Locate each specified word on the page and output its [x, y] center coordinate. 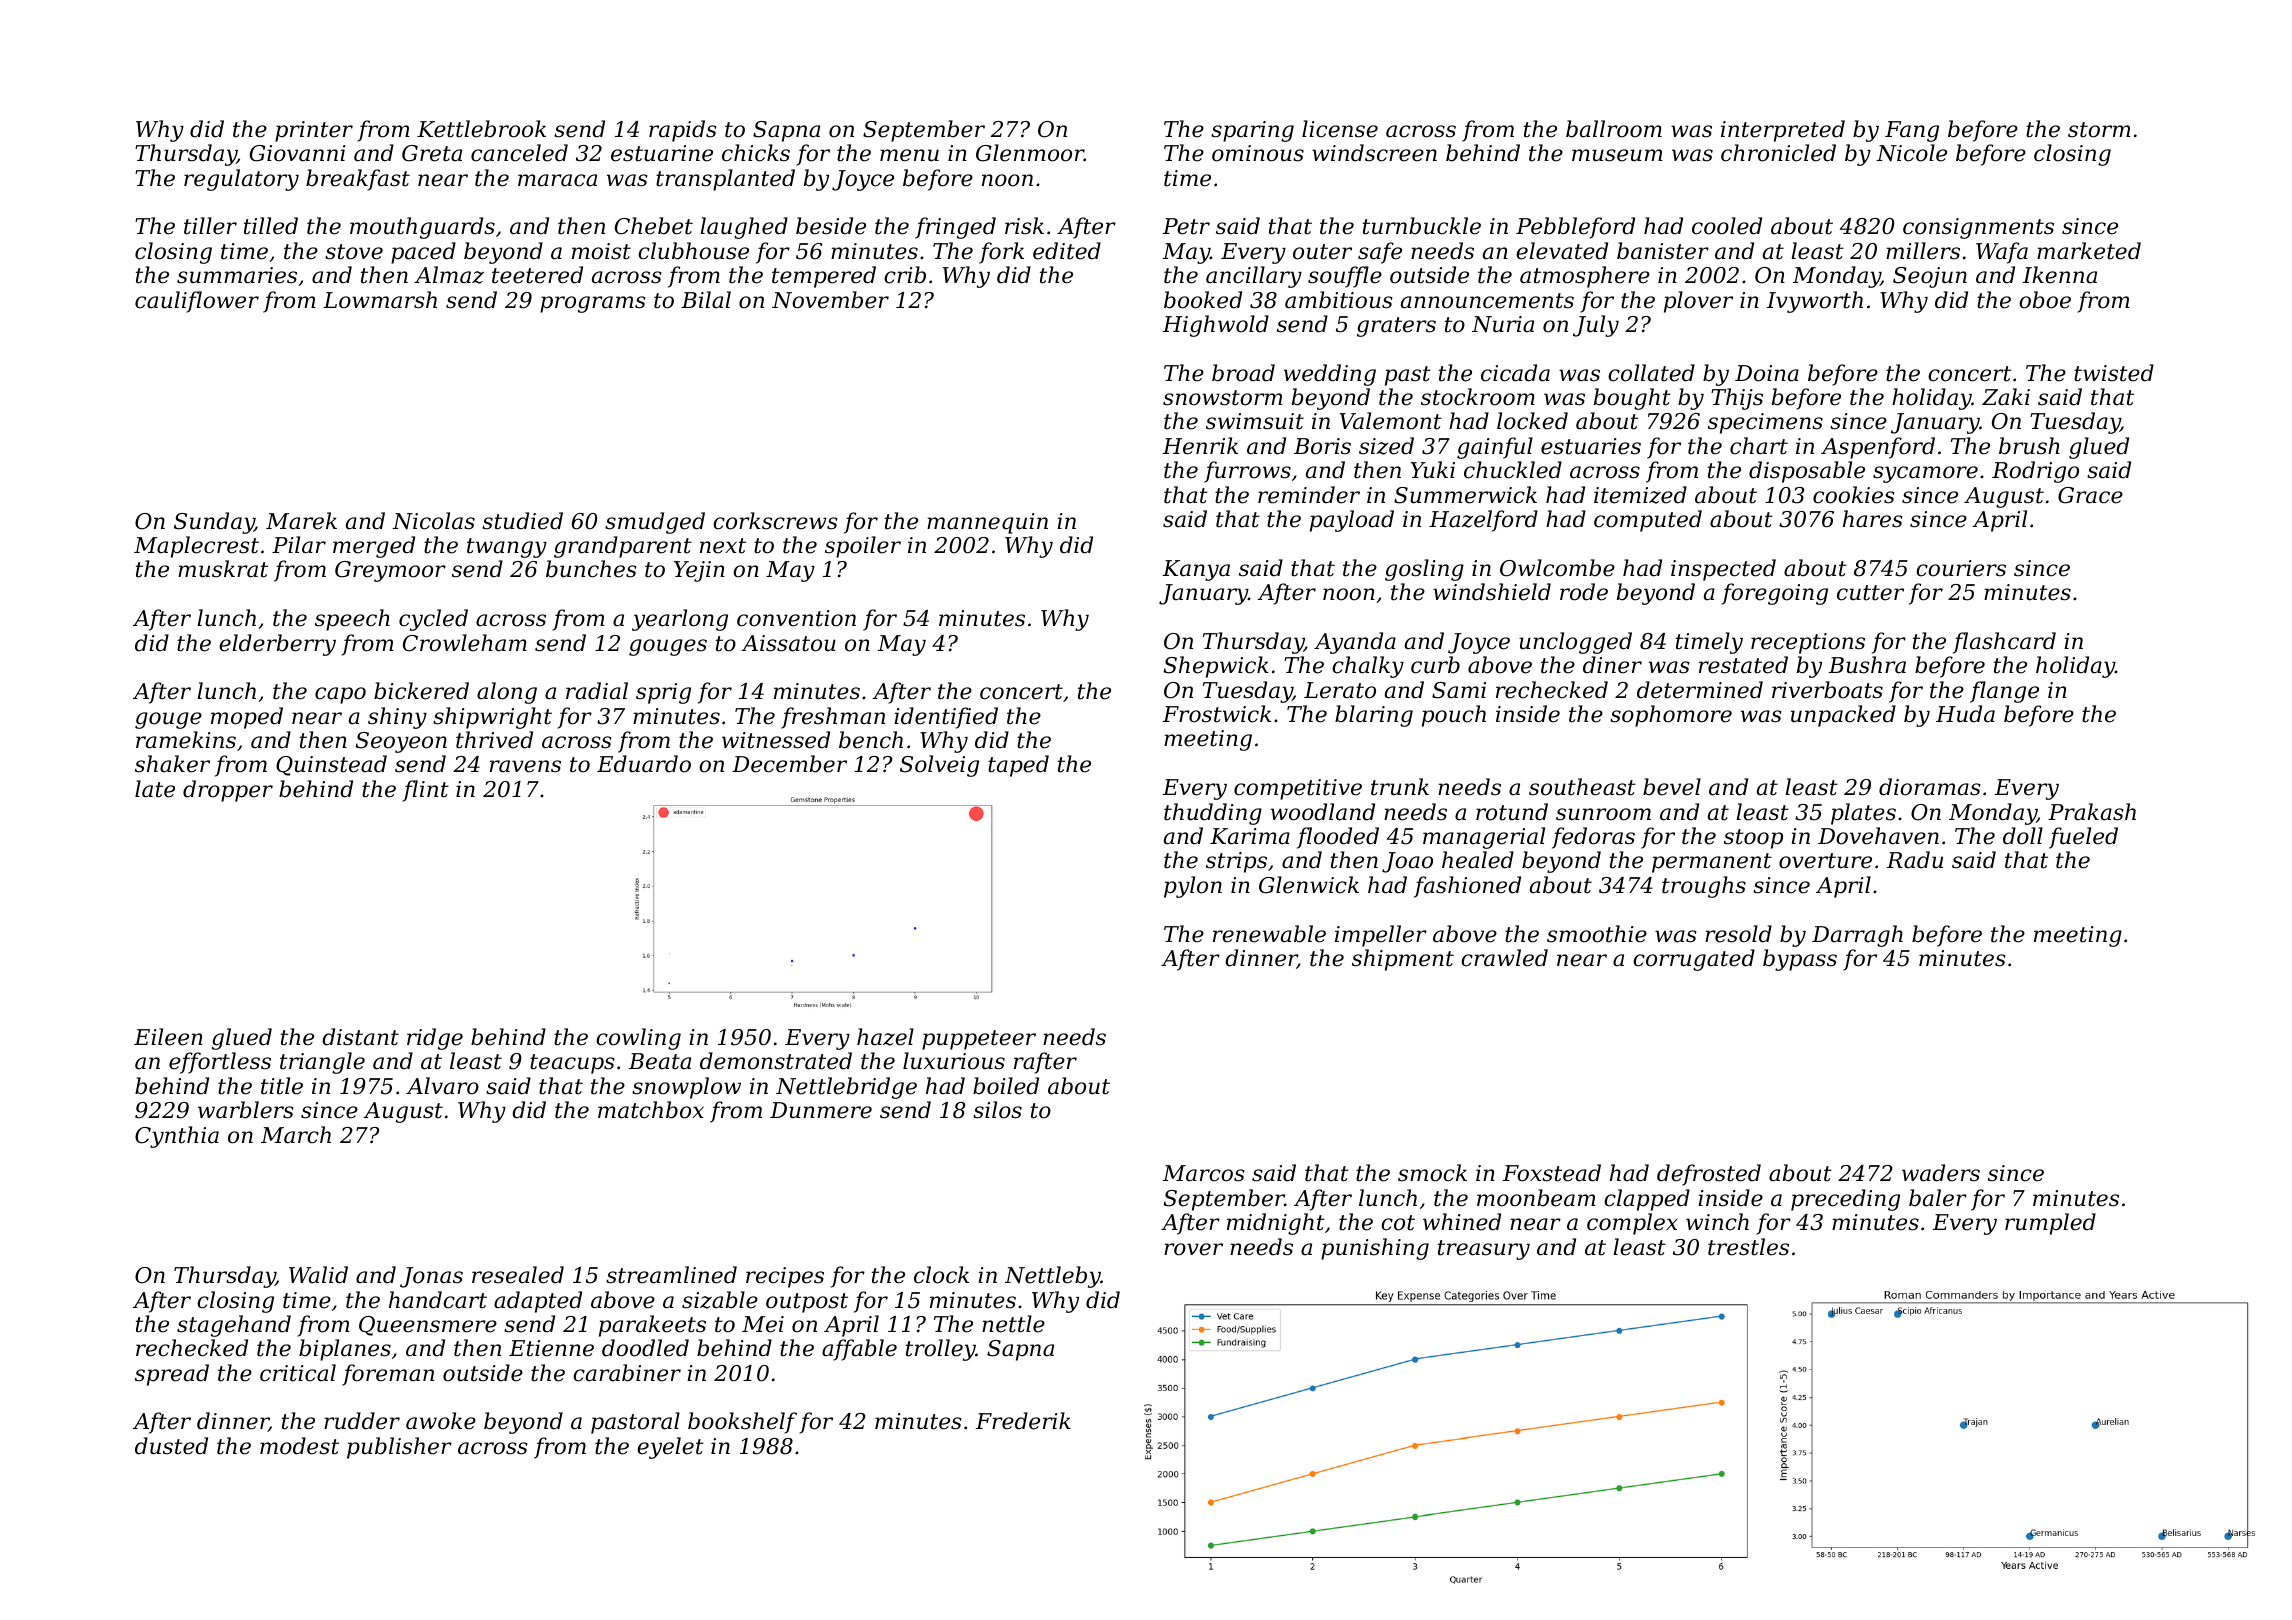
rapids [683, 131]
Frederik [1023, 1421]
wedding [1330, 375]
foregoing [1774, 594]
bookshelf [742, 1423]
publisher [399, 1448]
